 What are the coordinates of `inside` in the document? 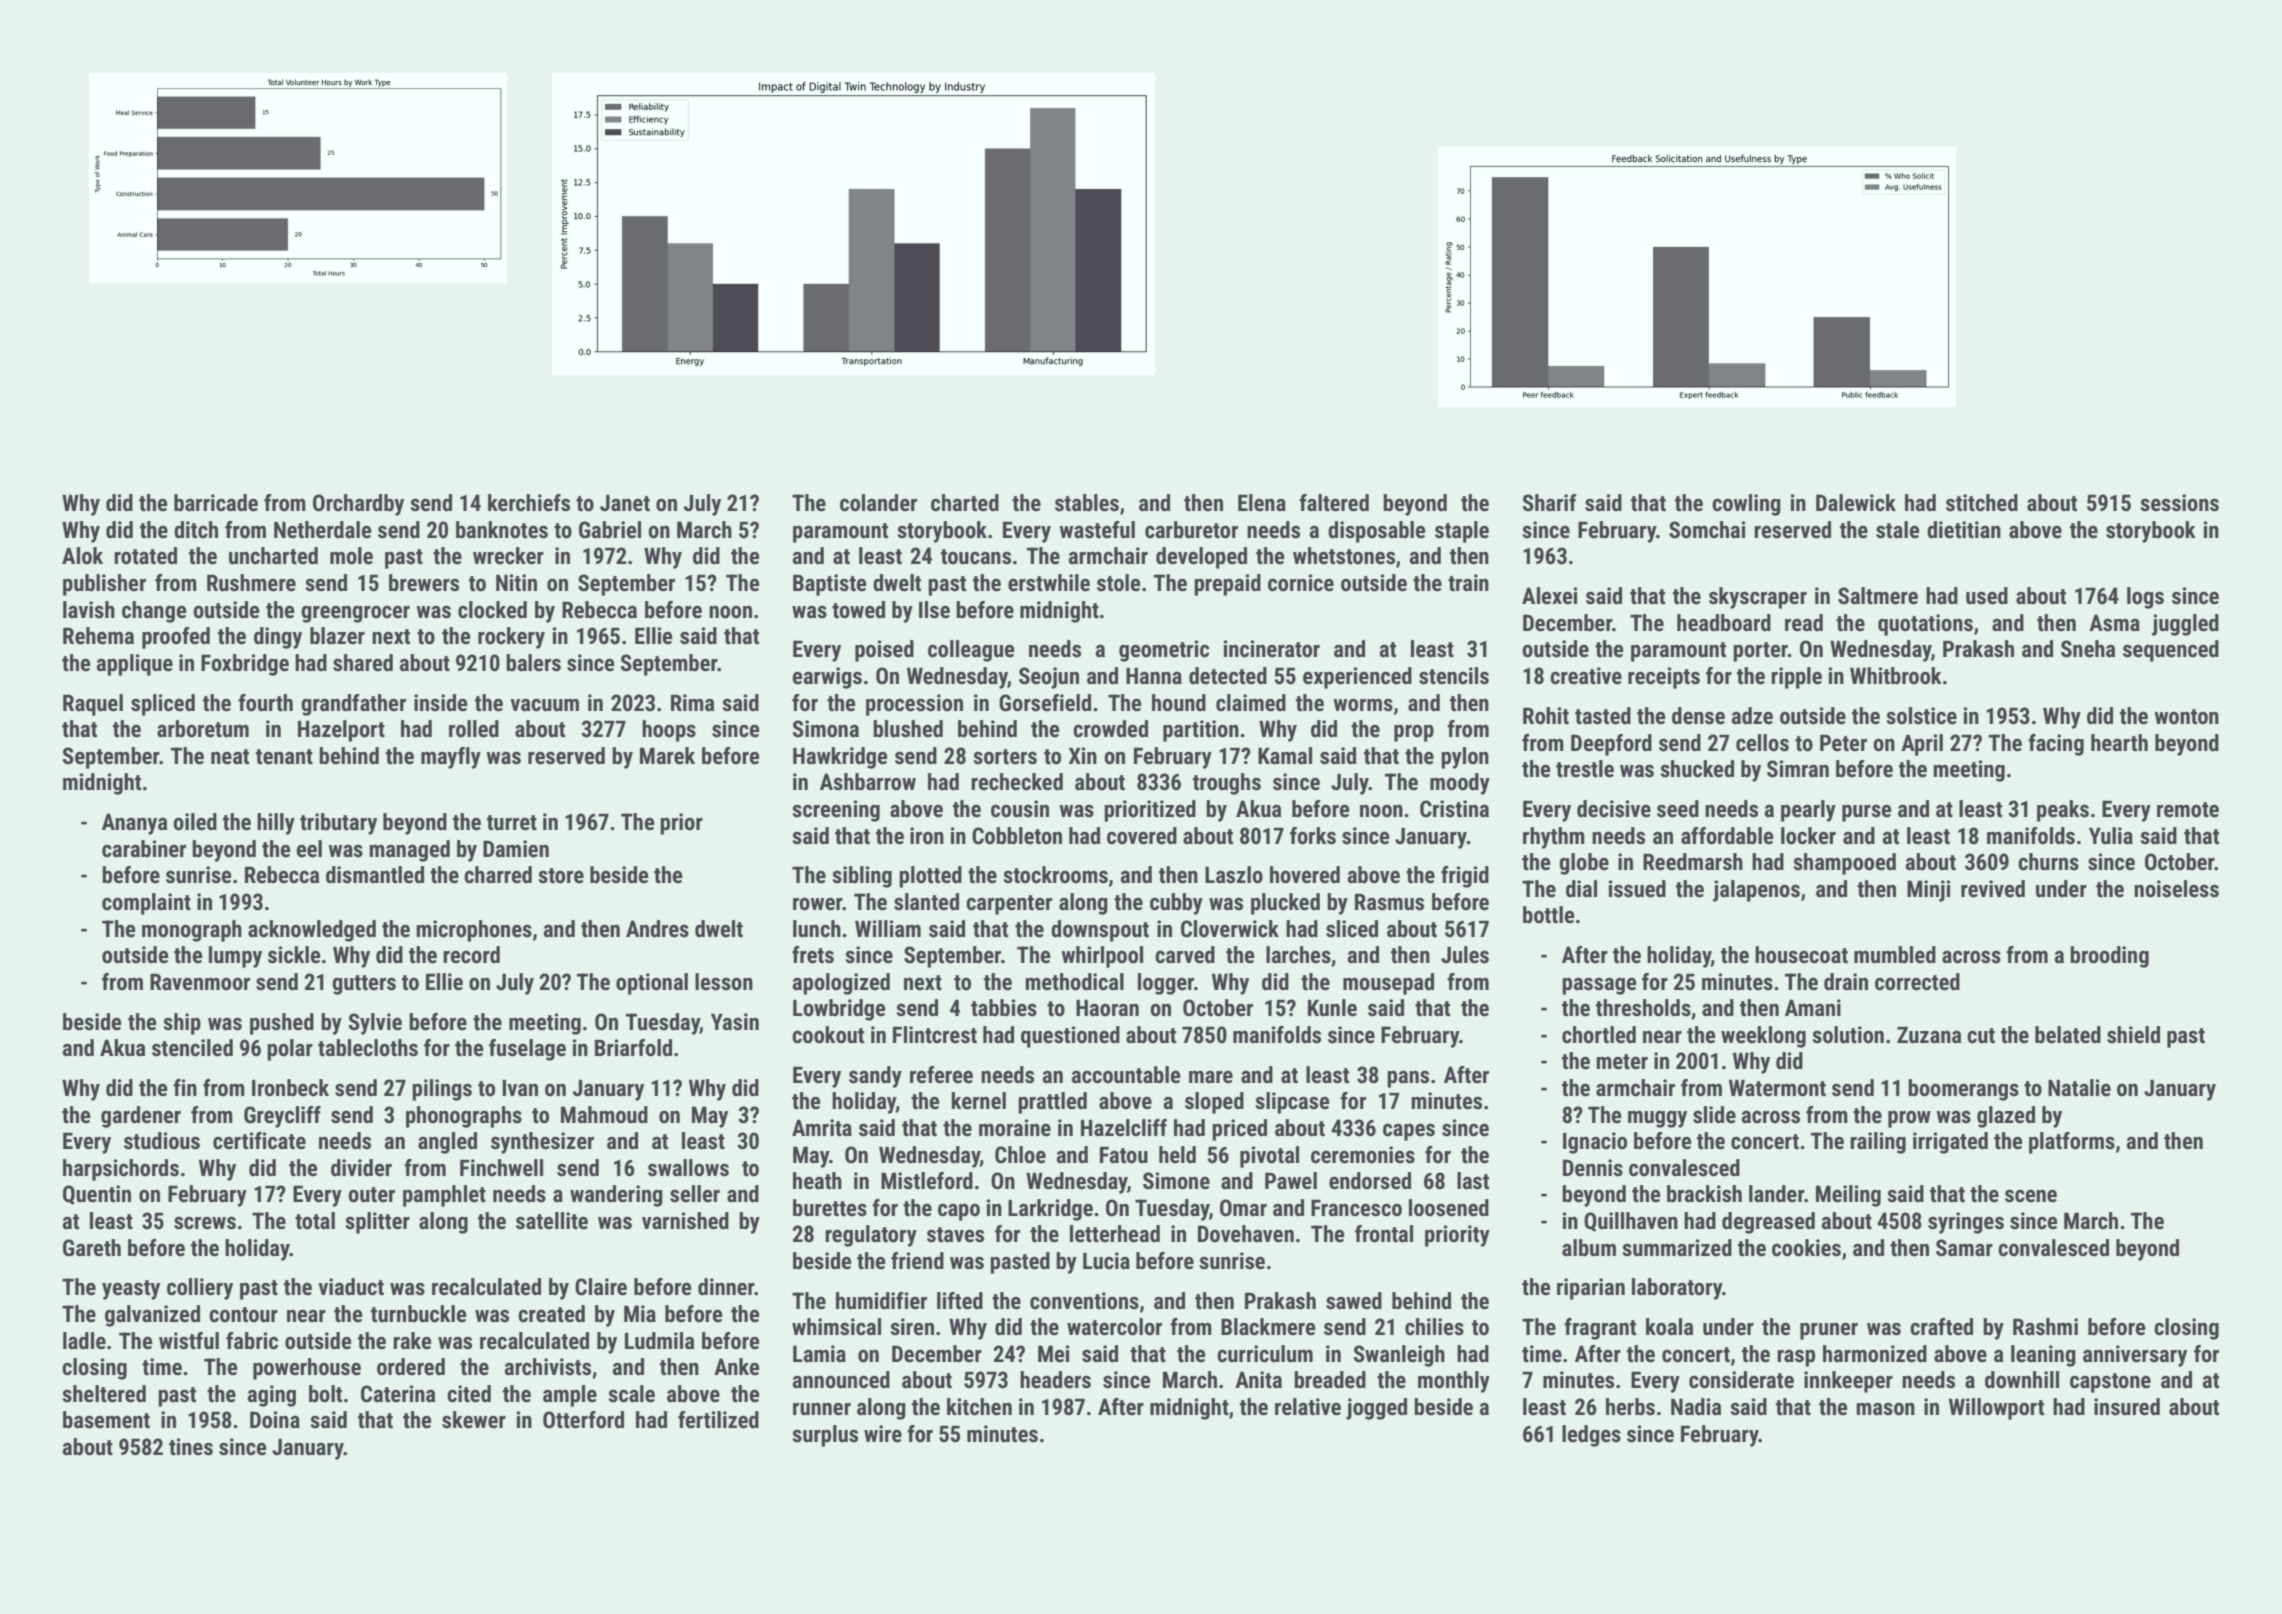 It's located at (440, 703).
